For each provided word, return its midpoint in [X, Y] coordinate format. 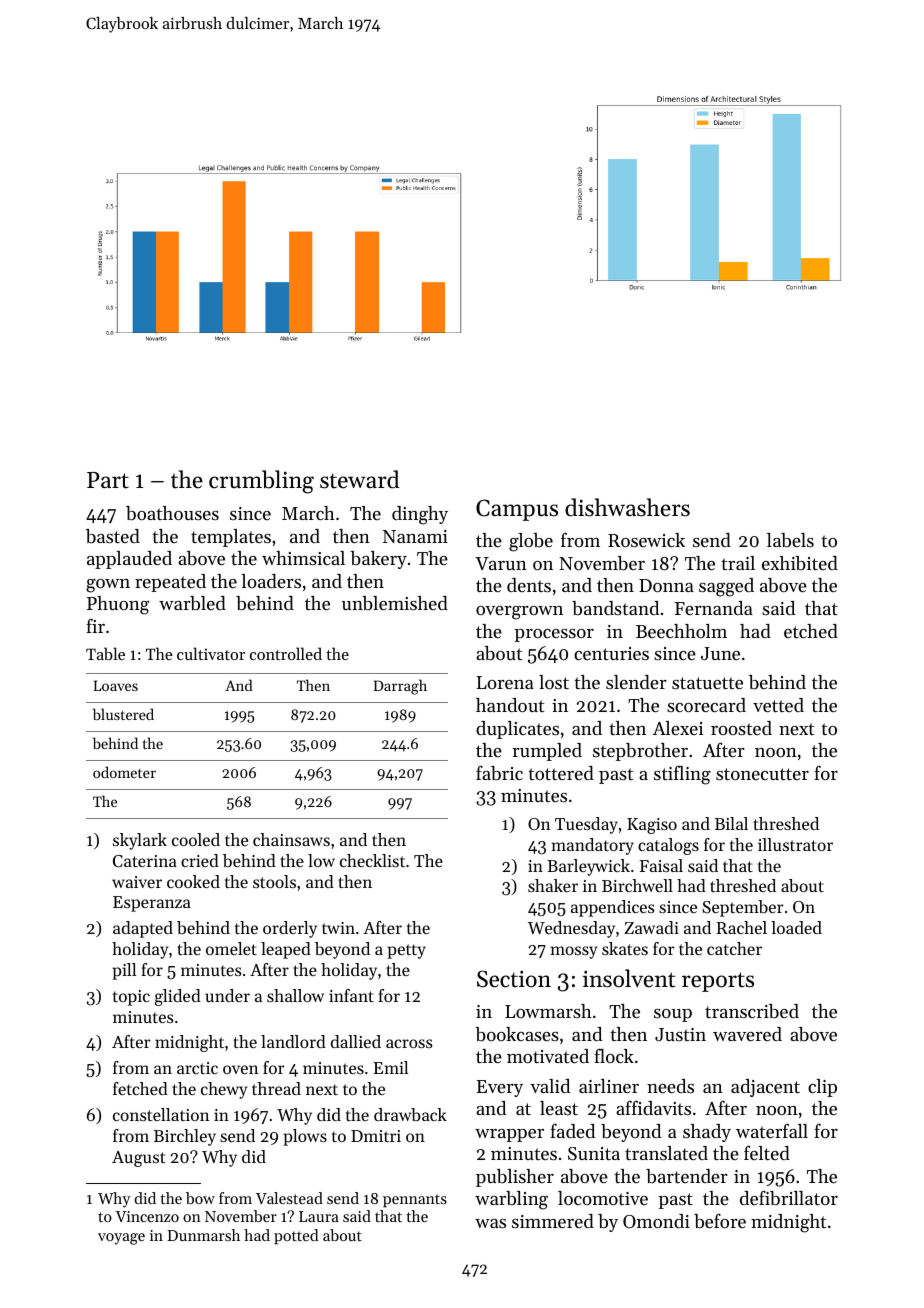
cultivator [211, 653]
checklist [372, 860]
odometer [124, 772]
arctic [197, 1068]
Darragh [400, 687]
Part [108, 480]
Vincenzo [147, 1216]
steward [359, 479]
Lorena [505, 682]
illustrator [795, 844]
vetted [778, 705]
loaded [796, 927]
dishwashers [627, 507]
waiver [137, 882]
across [409, 1043]
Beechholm [681, 631]
